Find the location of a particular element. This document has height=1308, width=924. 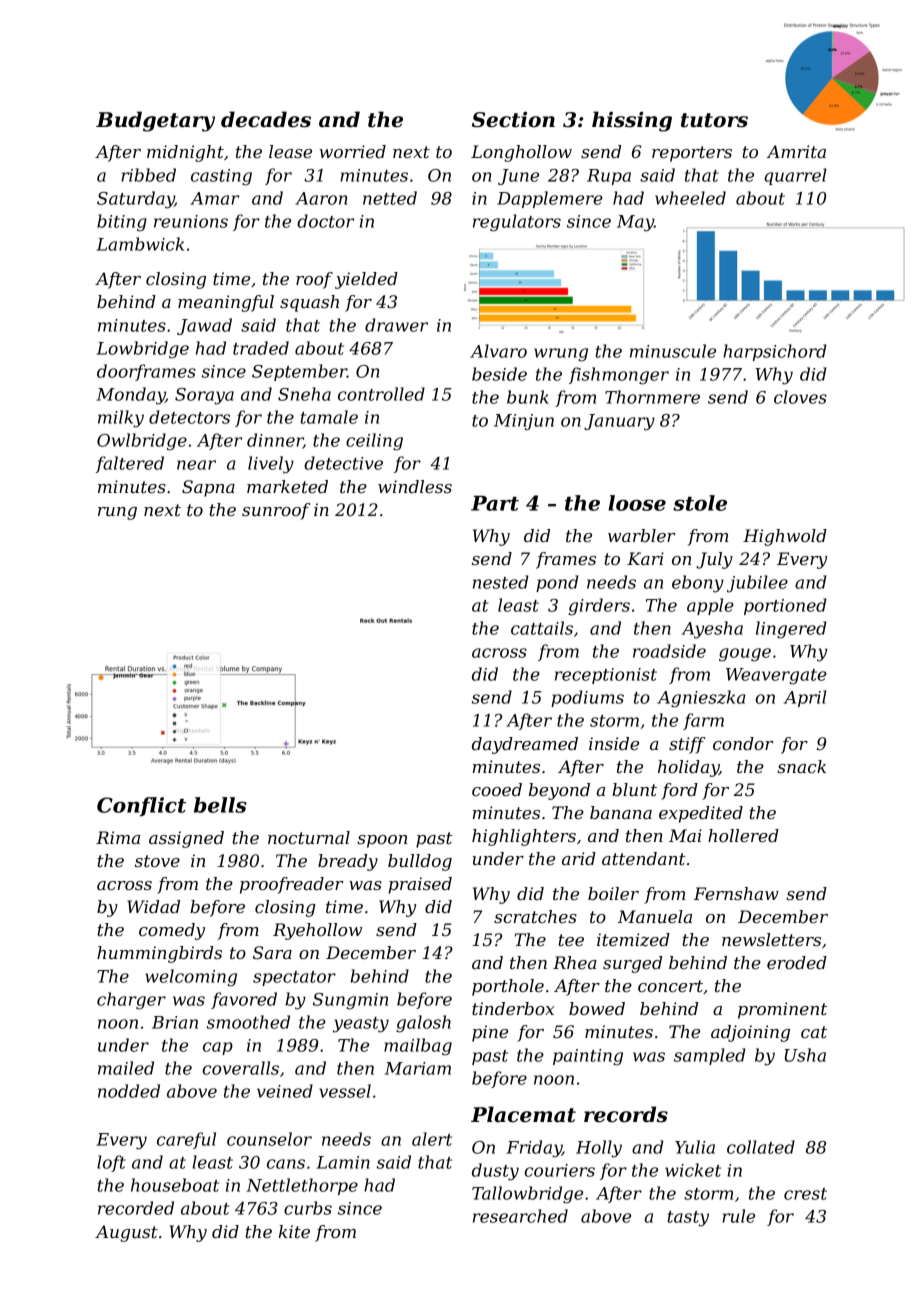

Budgetary is located at coordinates (155, 121).
